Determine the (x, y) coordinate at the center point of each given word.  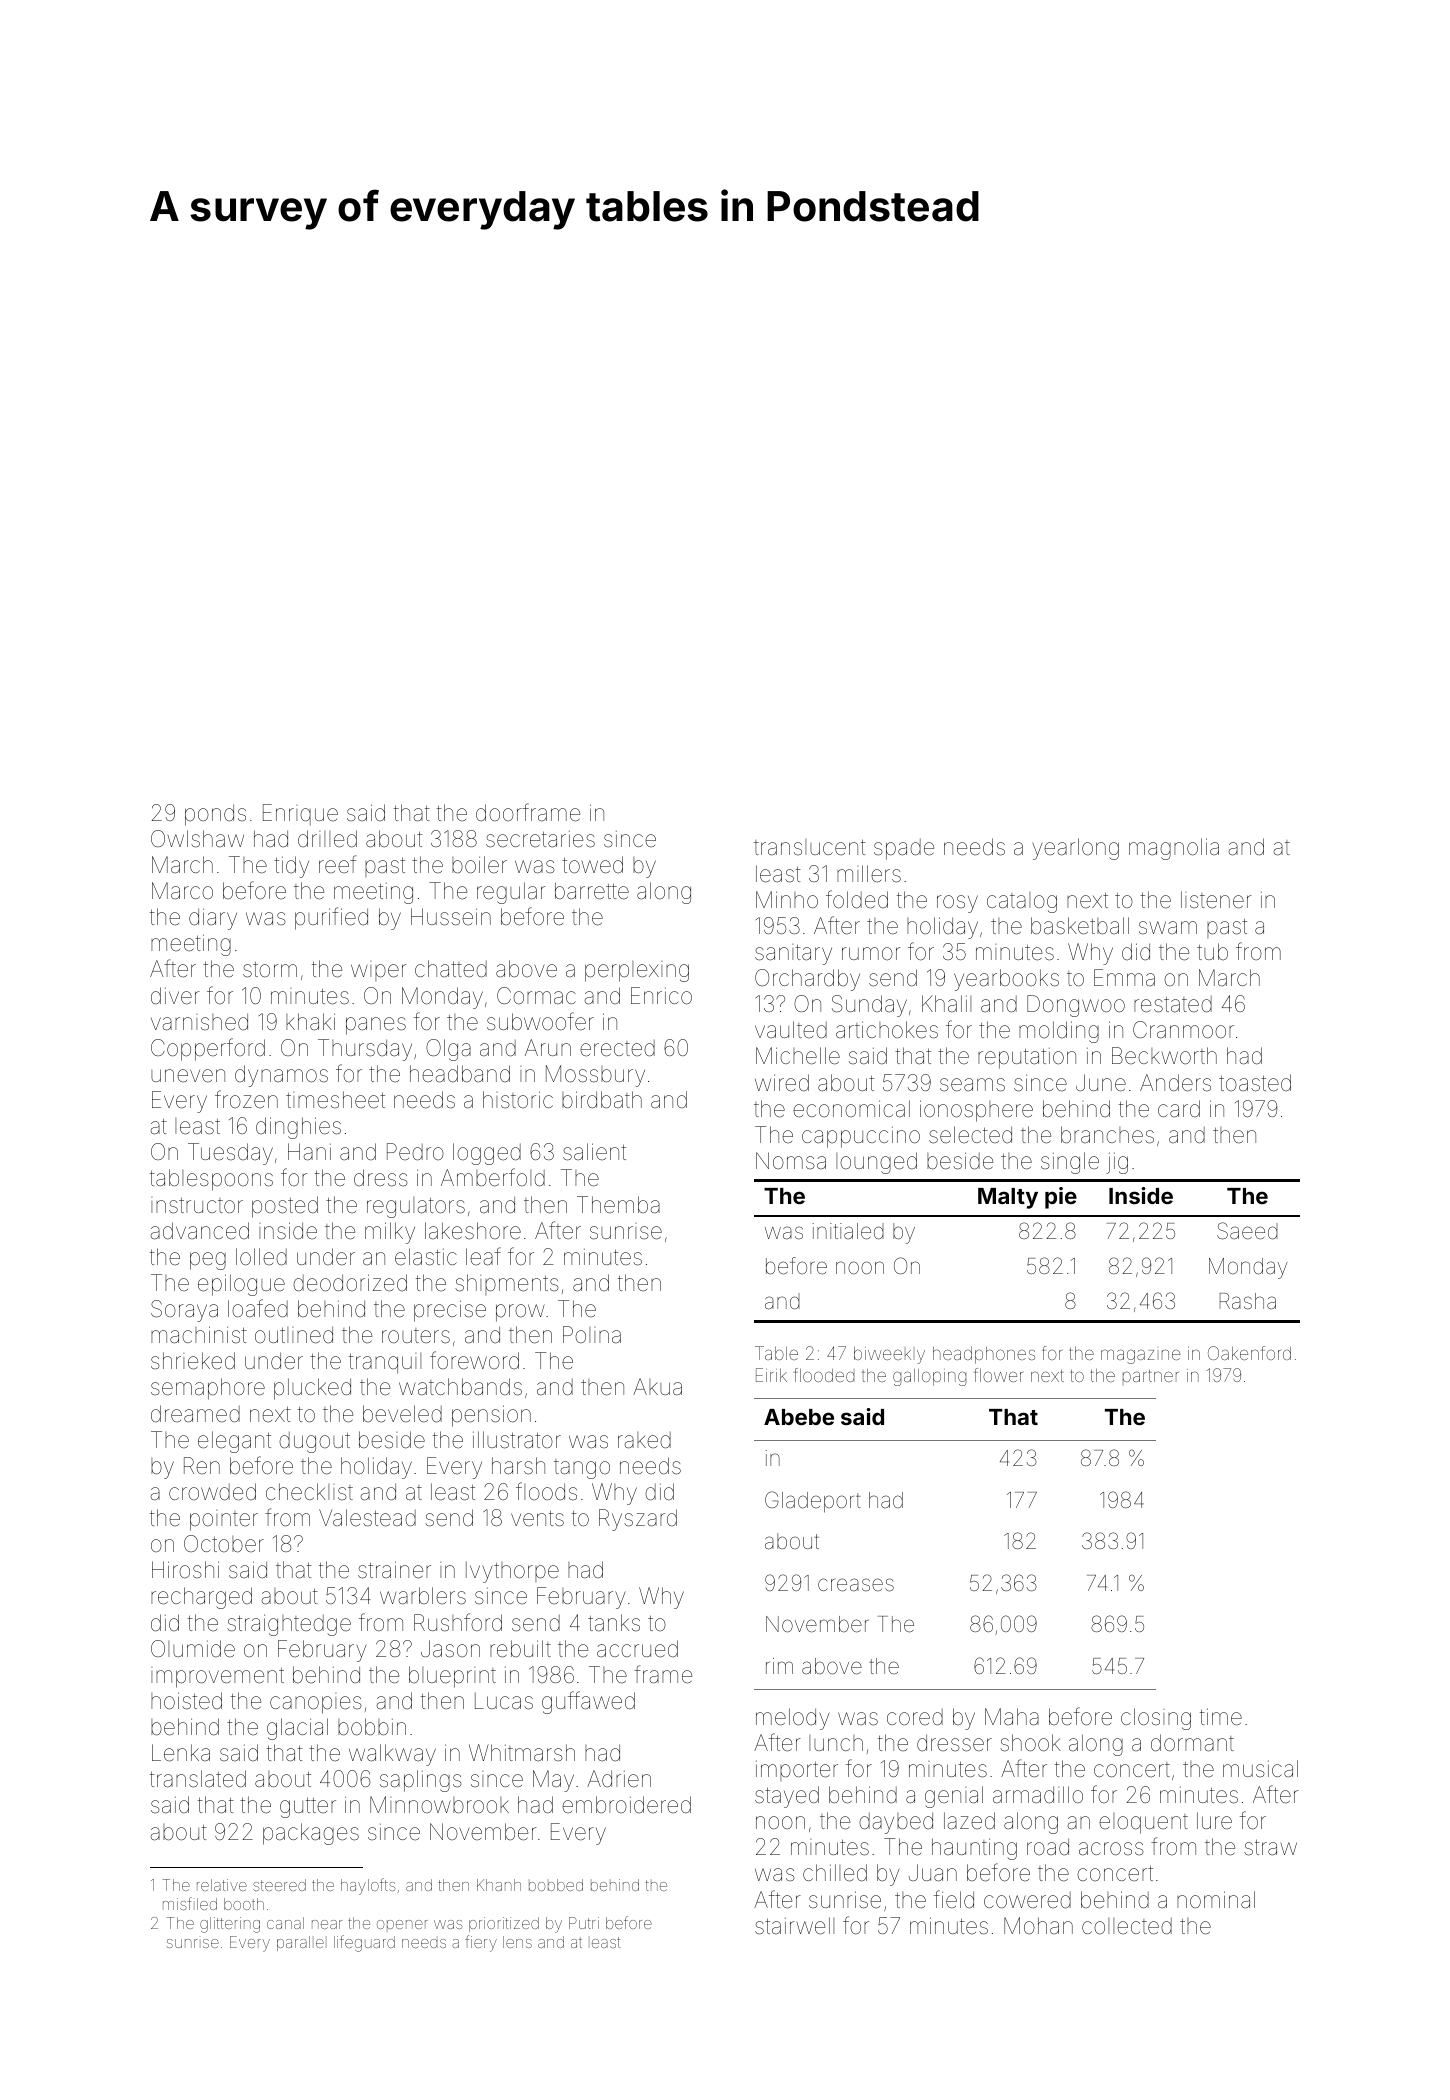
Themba (618, 1205)
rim (779, 1666)
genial (954, 1797)
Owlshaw (197, 839)
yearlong (1075, 849)
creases (856, 1585)
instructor (197, 1205)
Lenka (181, 1753)
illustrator (517, 1440)
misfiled (190, 1903)
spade (904, 849)
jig (1117, 1163)
